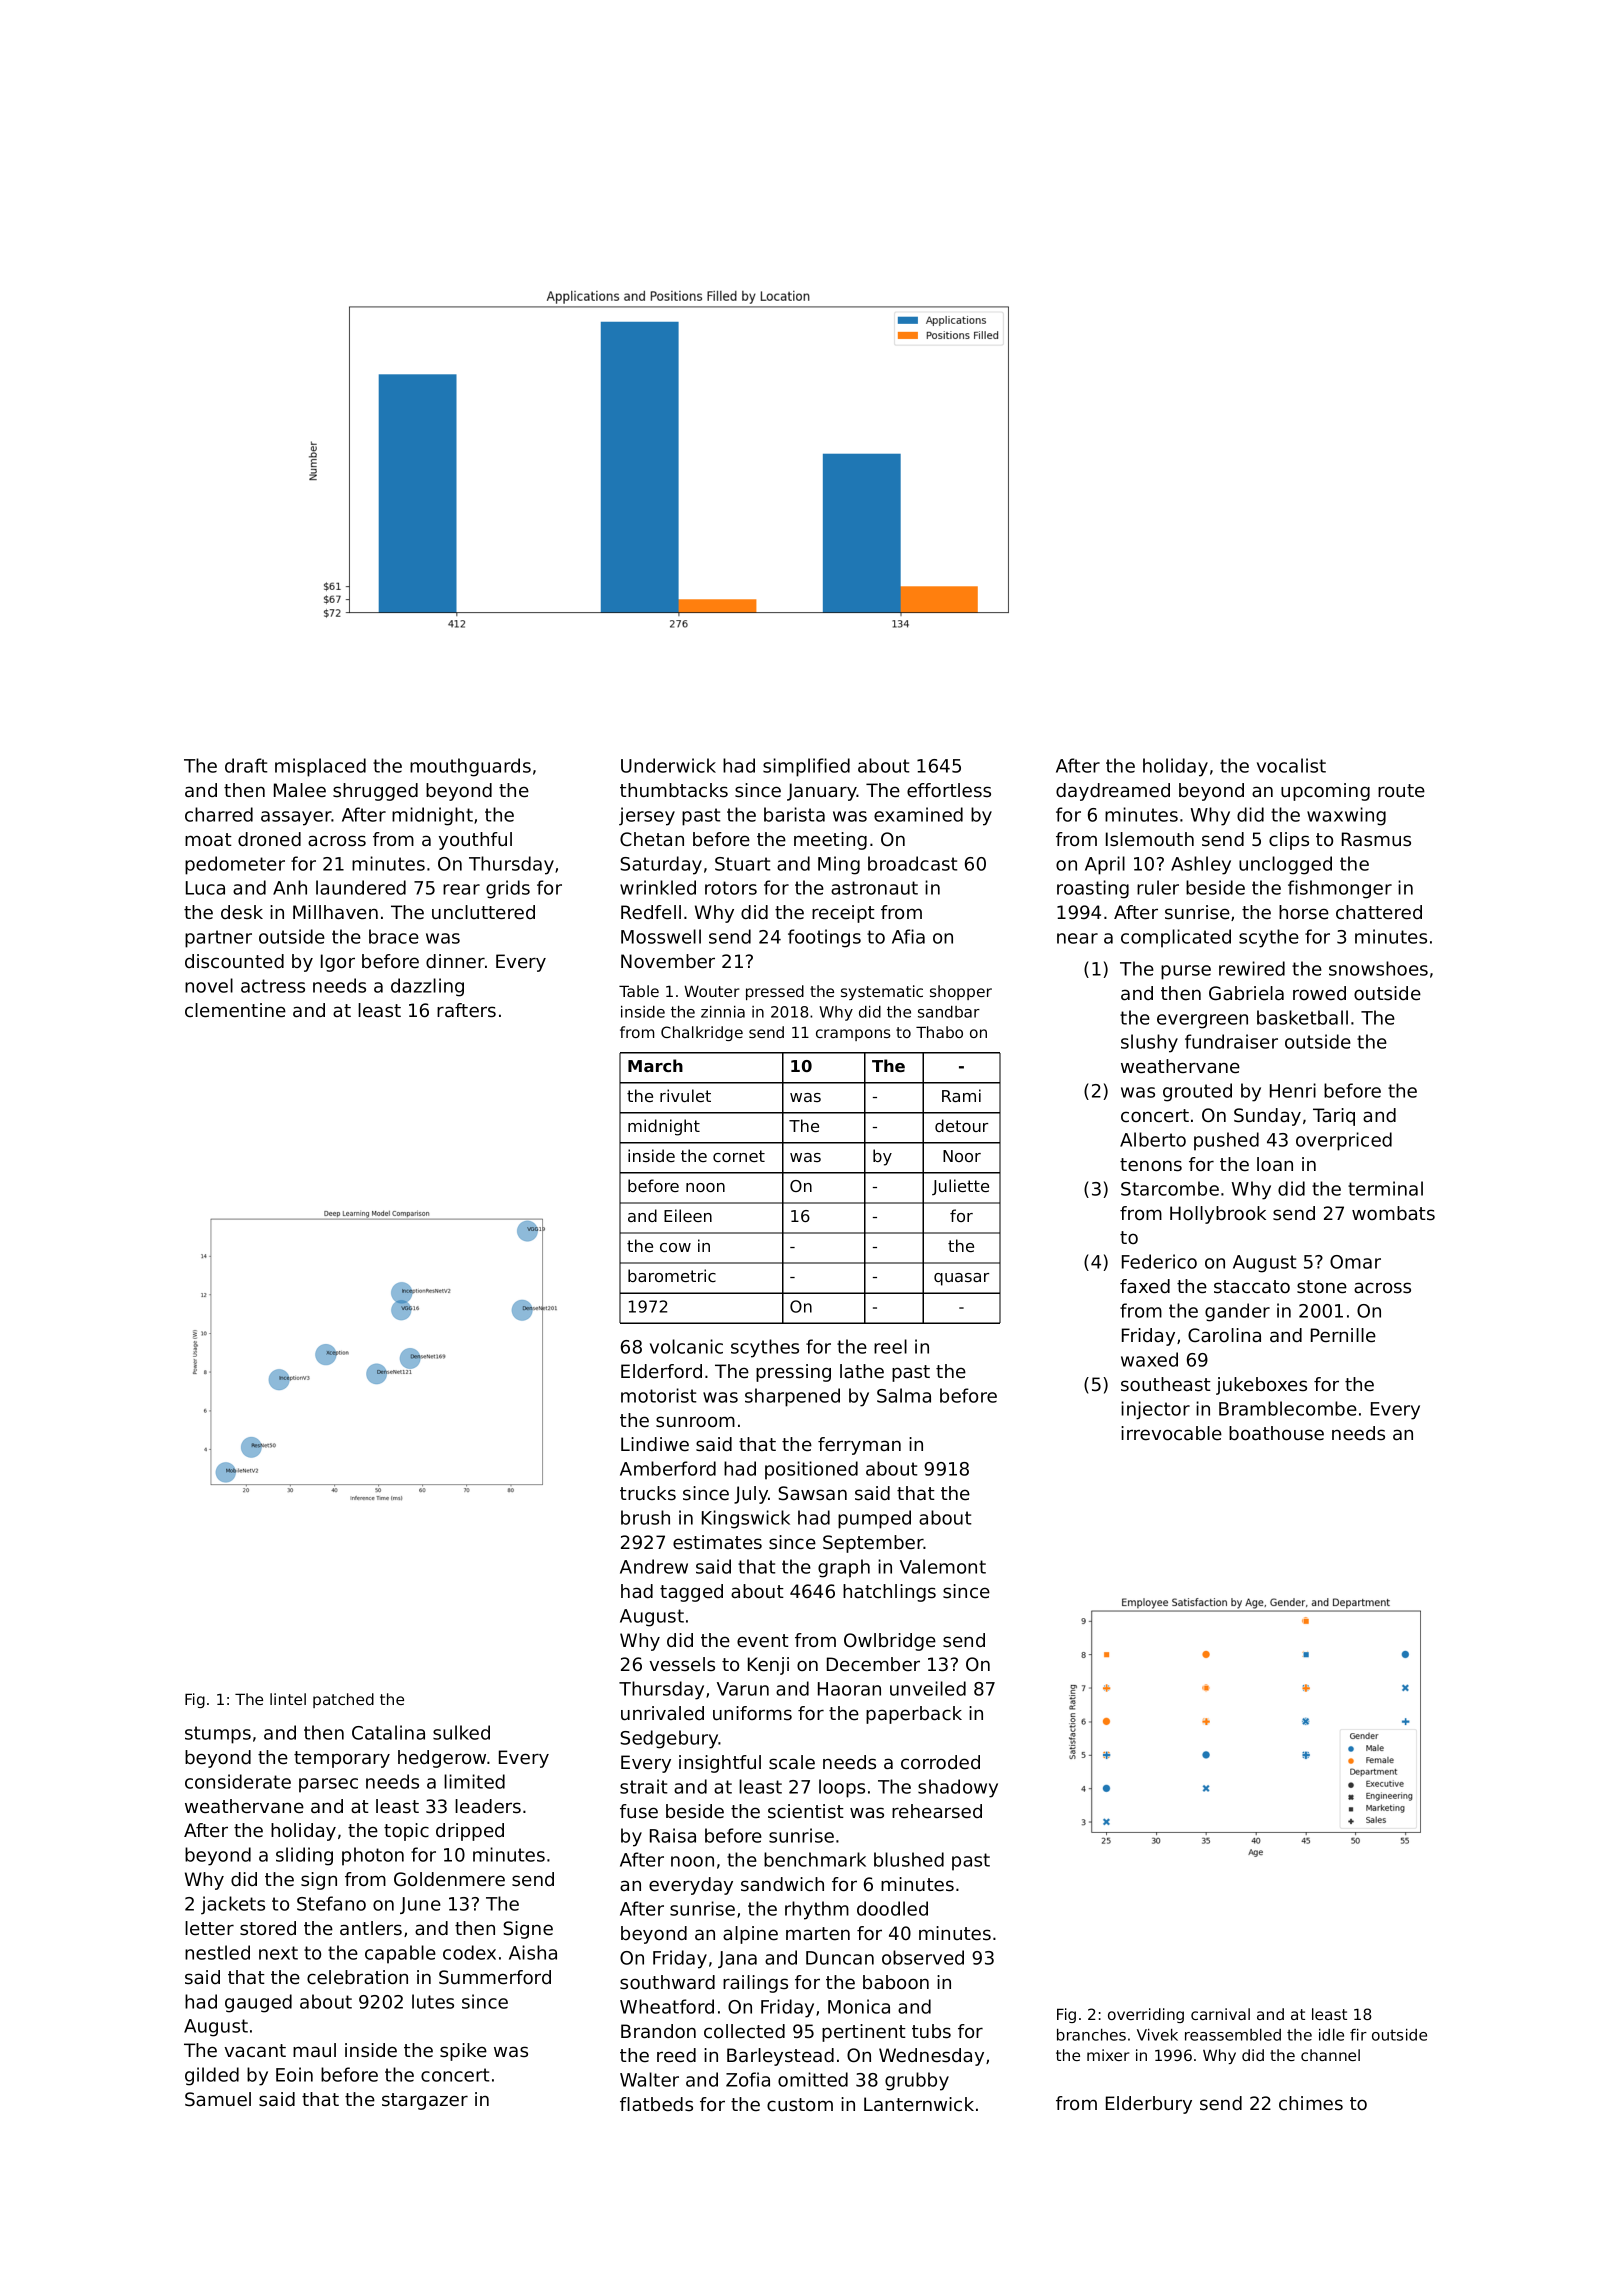 The height and width of the screenshot is (2292, 1620). I want to click on Thabo, so click(939, 1032).
